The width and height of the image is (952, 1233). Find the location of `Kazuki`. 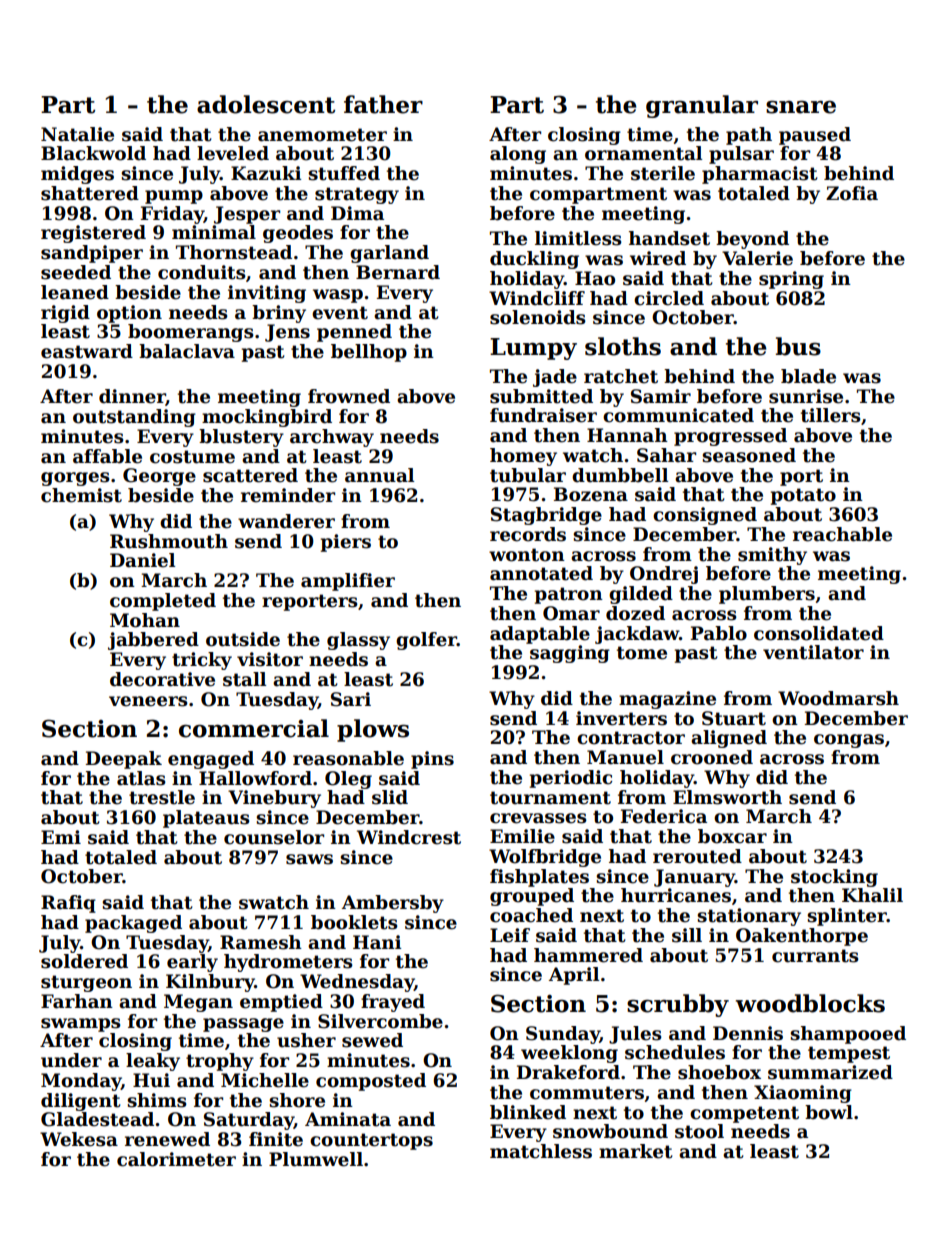

Kazuki is located at coordinates (266, 173).
